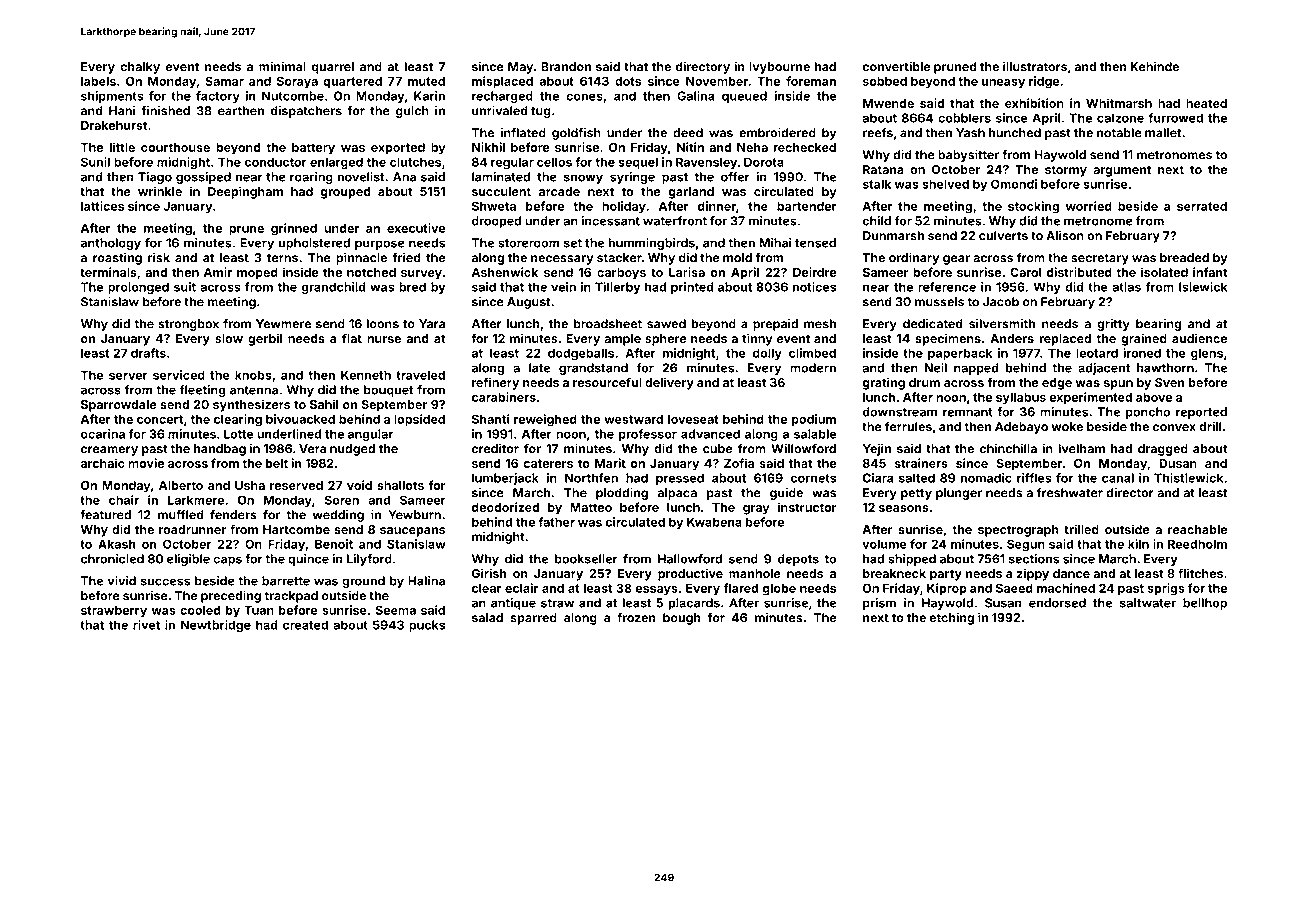  I want to click on succulent, so click(501, 191).
